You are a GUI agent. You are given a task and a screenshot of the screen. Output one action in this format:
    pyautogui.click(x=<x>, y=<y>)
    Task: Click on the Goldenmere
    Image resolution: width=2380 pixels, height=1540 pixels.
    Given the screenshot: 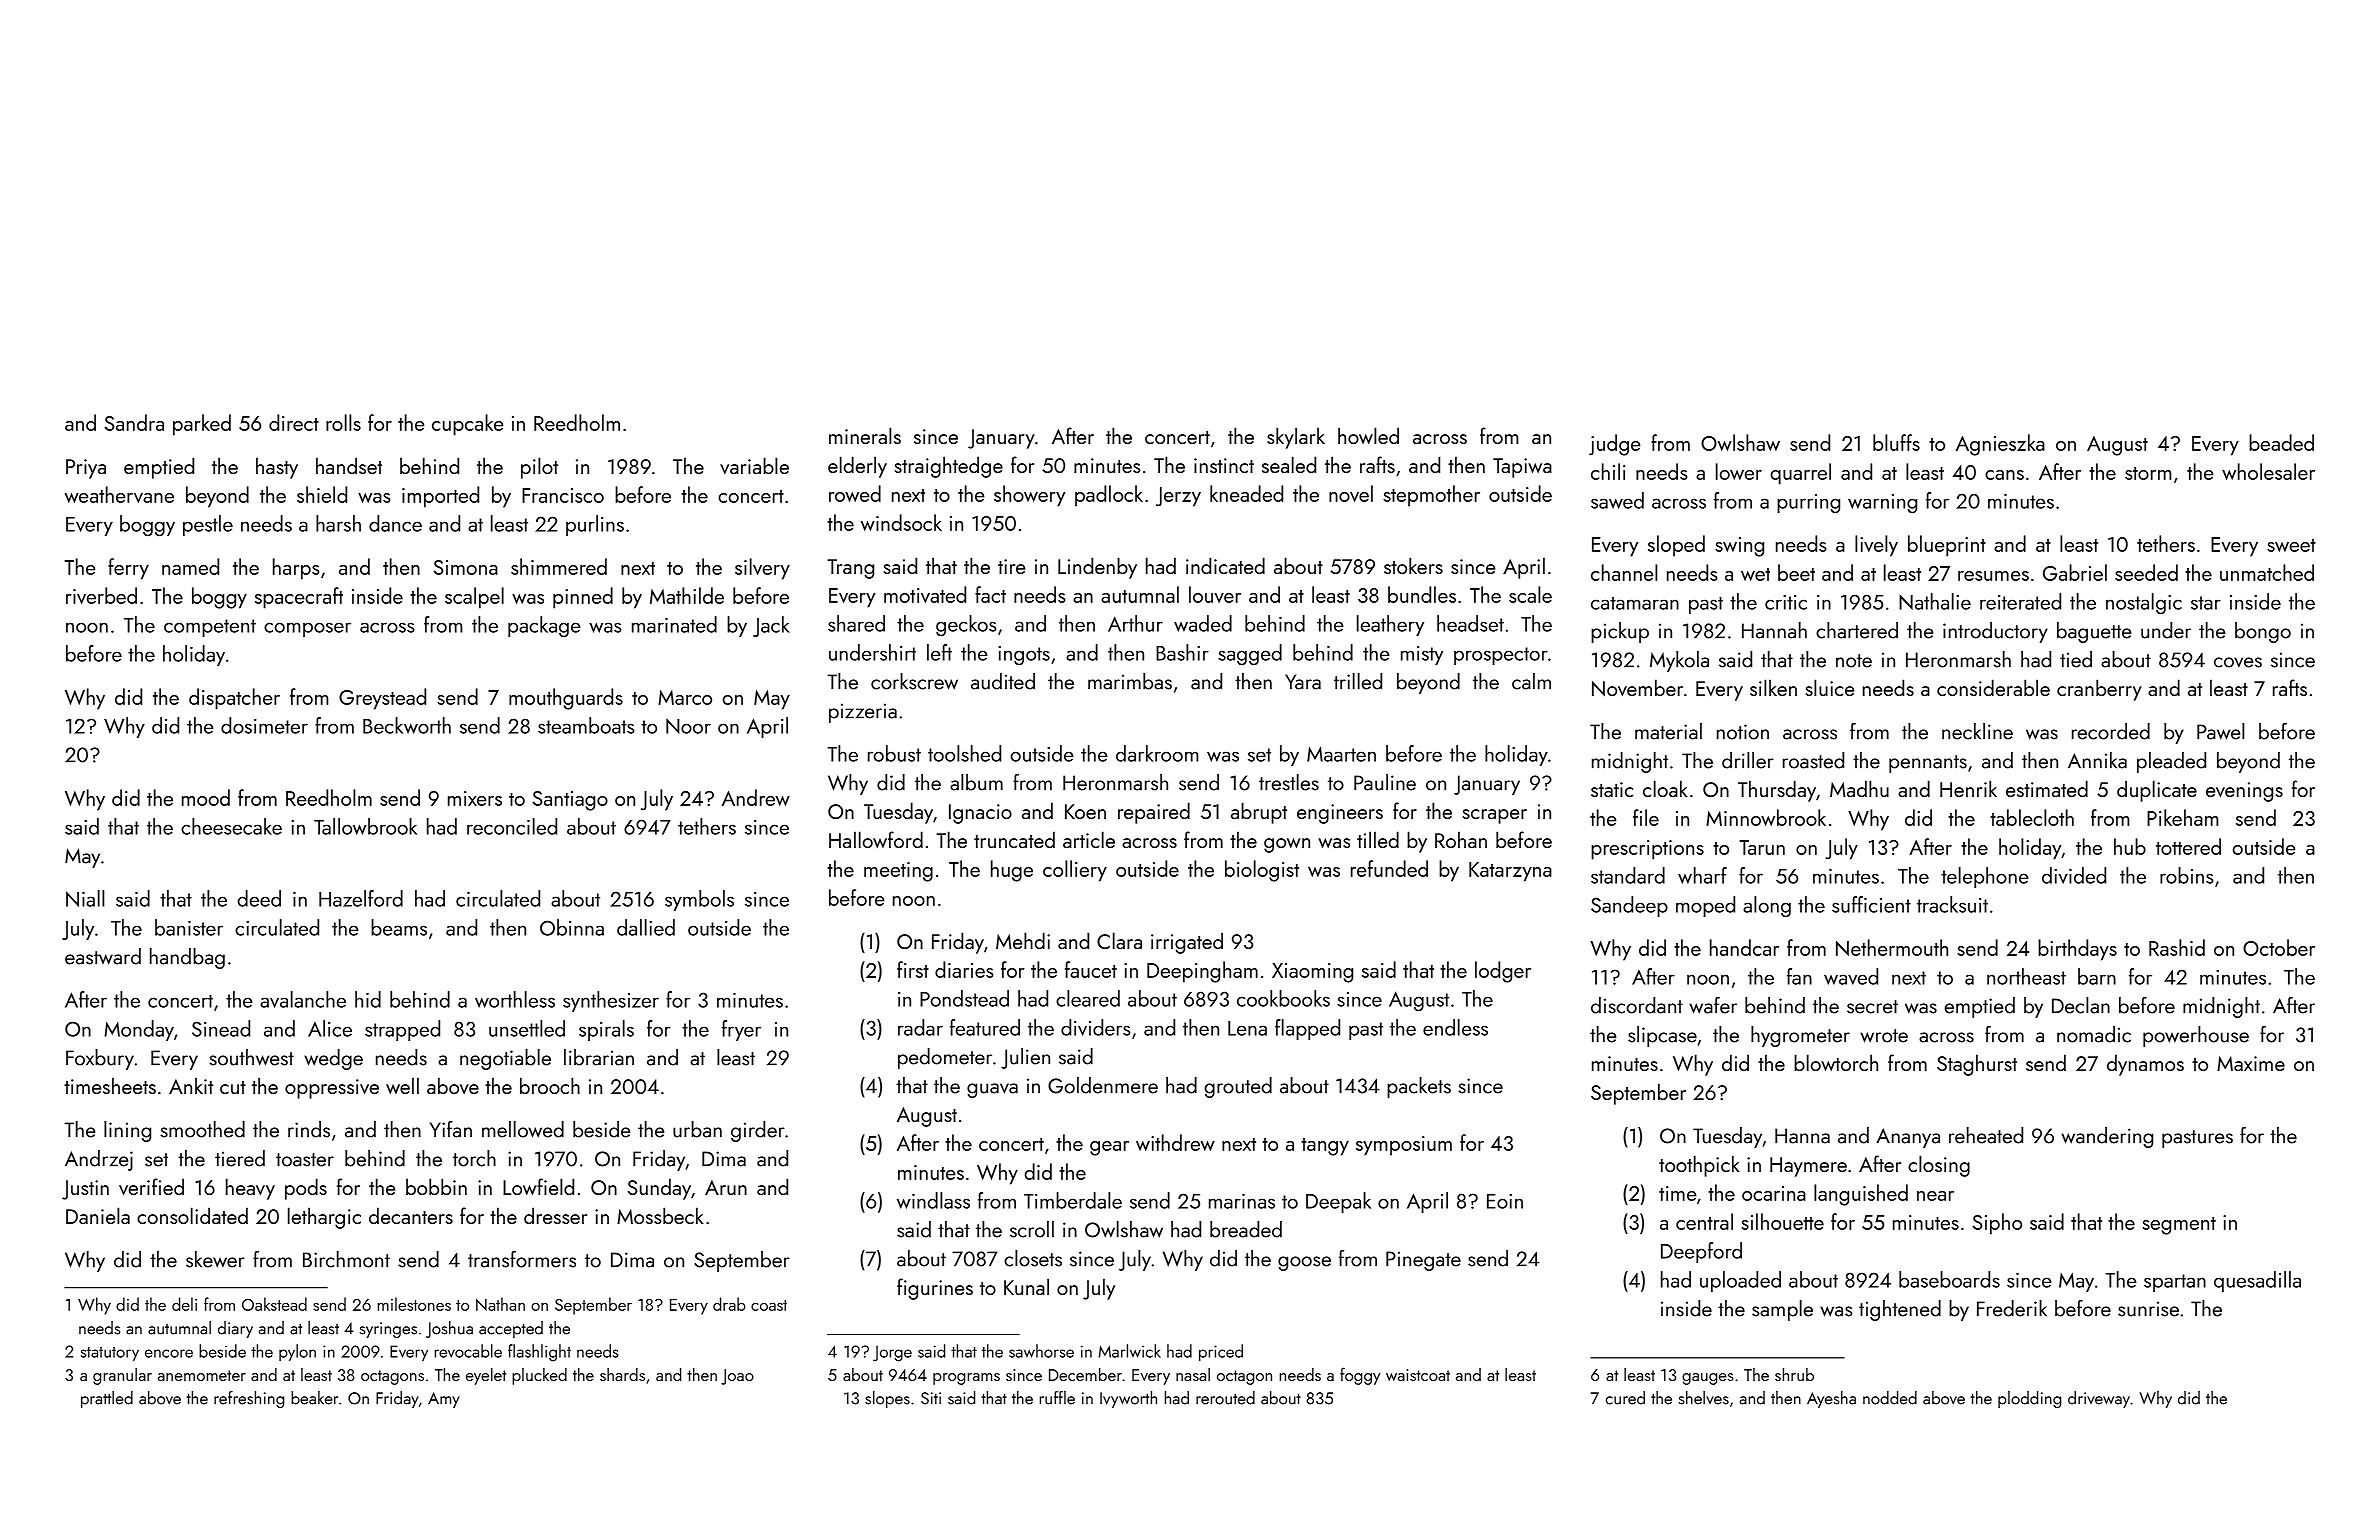 What is the action you would take?
    pyautogui.click(x=1103, y=1085)
